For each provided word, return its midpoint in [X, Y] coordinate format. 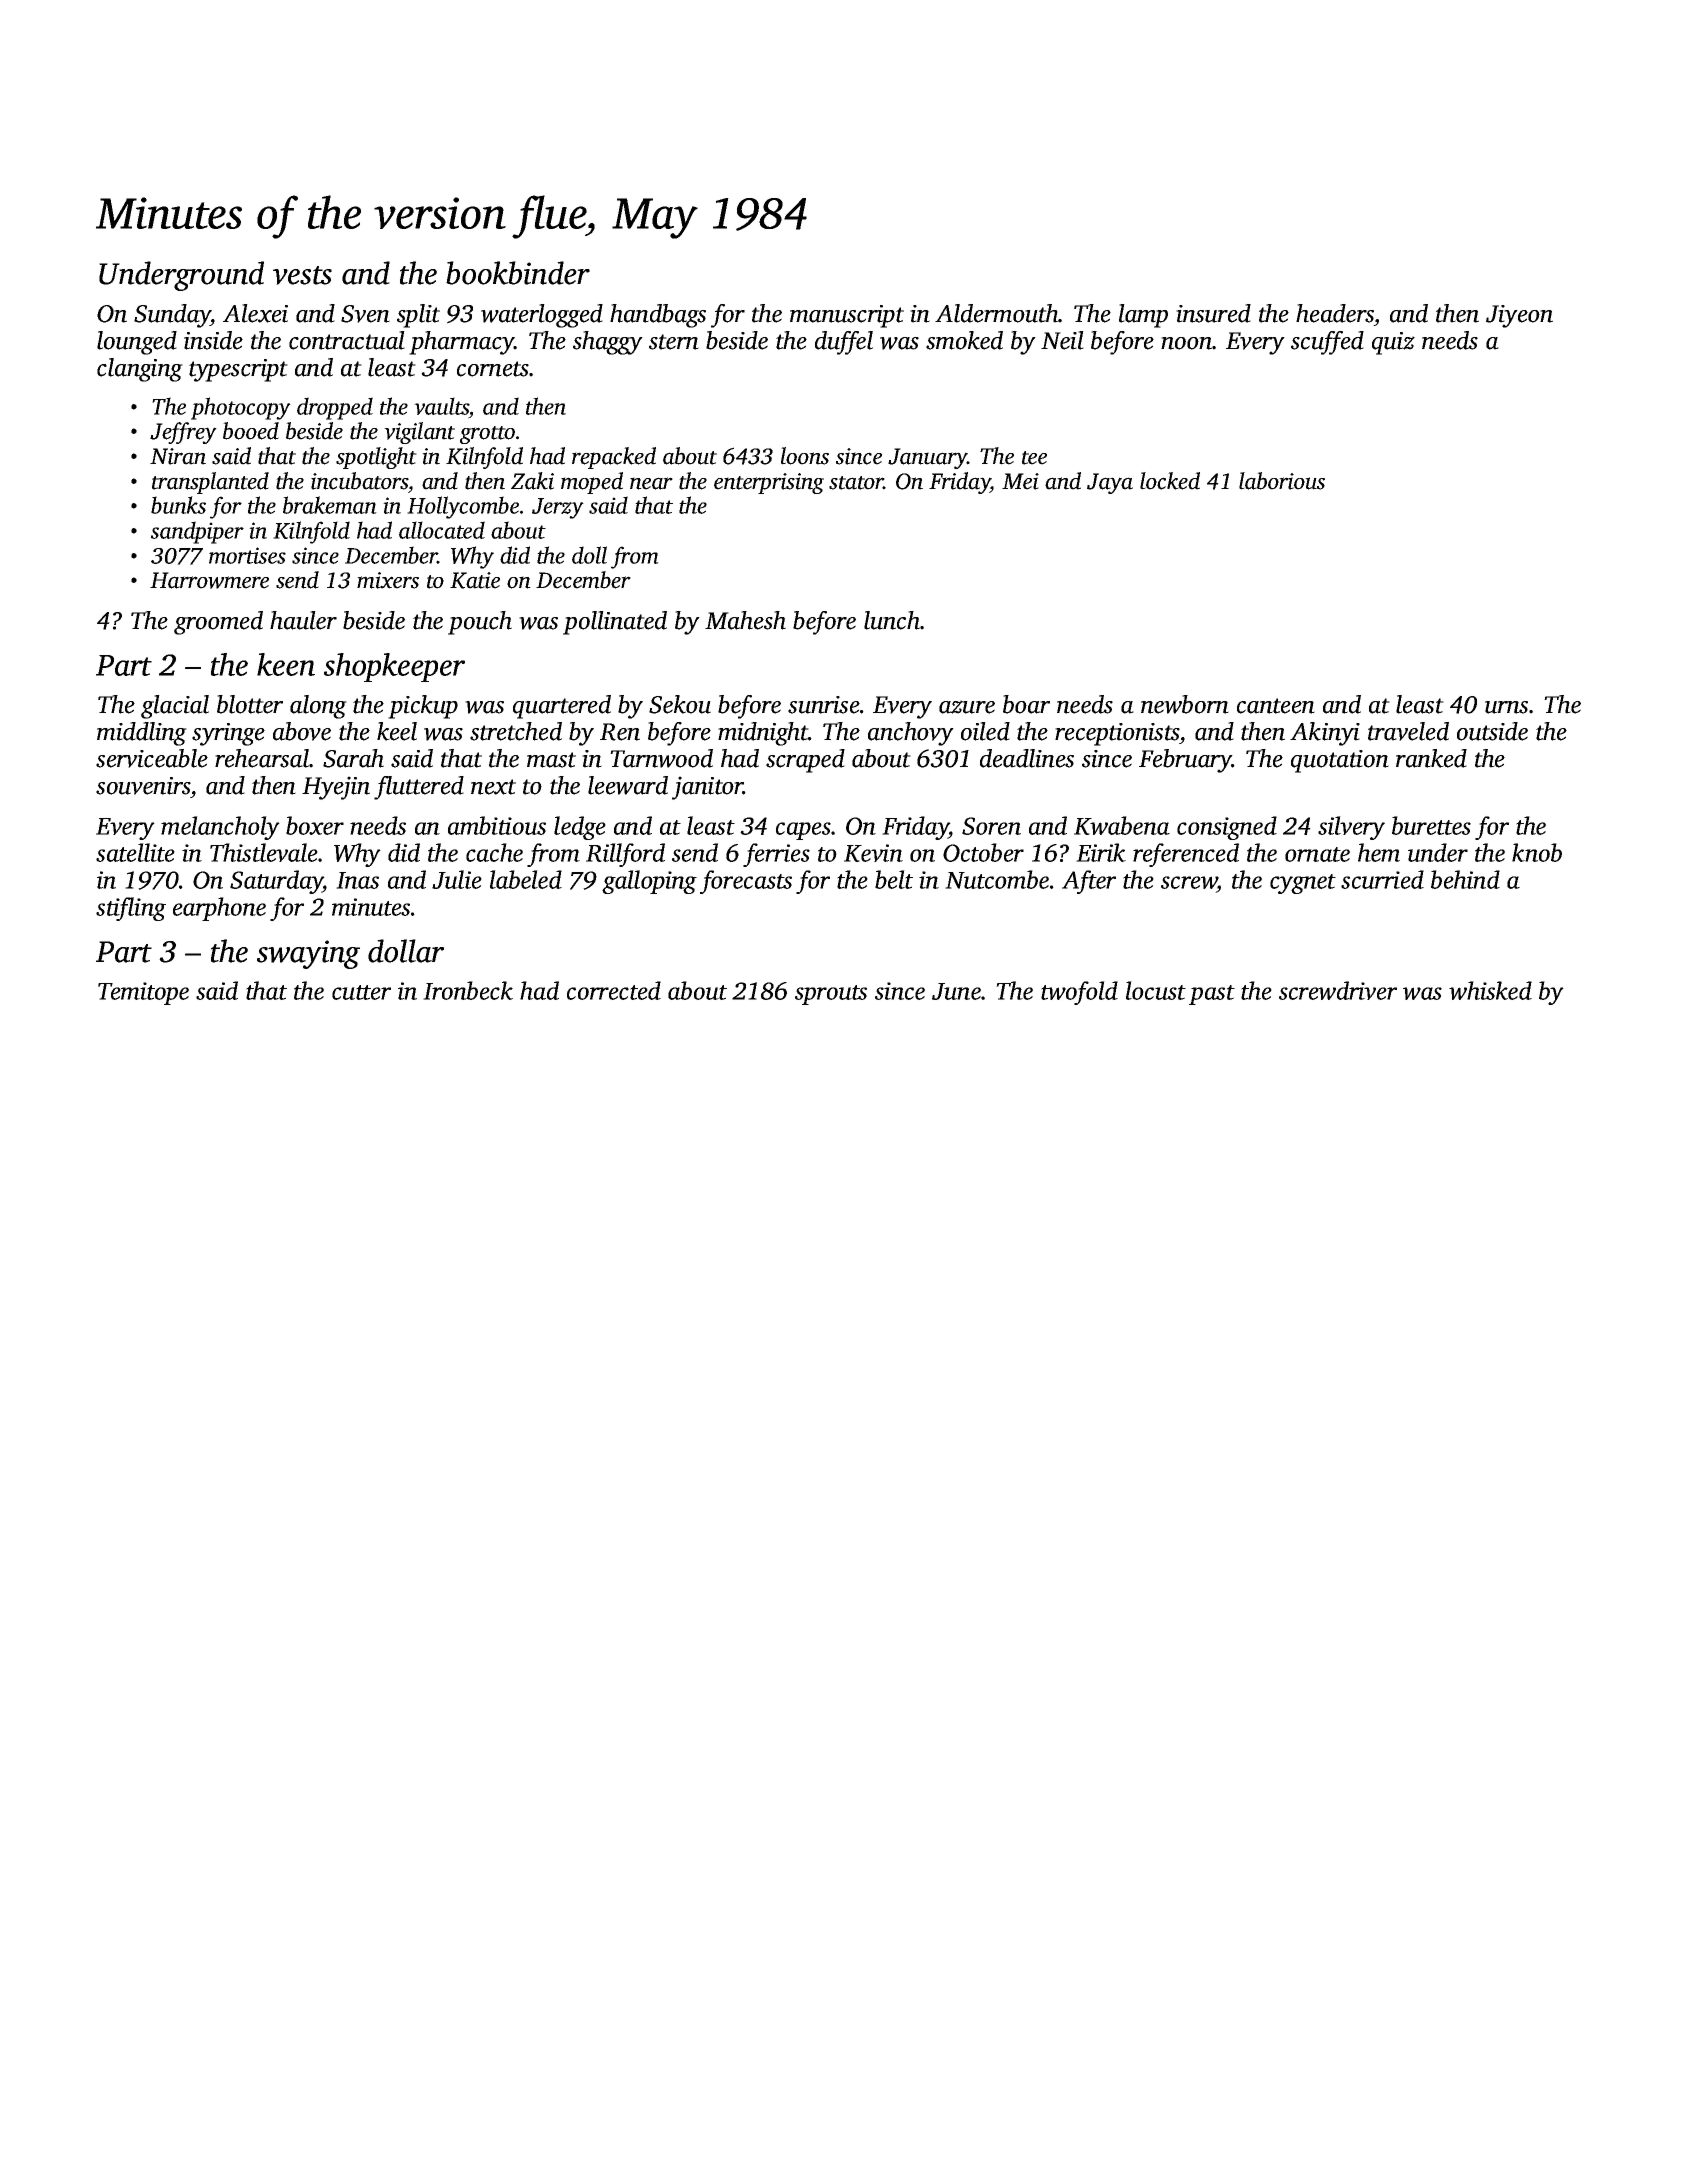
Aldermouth [997, 313]
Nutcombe [997, 879]
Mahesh [745, 620]
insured [1213, 313]
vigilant [419, 433]
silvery [1351, 828]
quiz [1393, 343]
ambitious [497, 825]
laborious [1282, 481]
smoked [964, 340]
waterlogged [542, 316]
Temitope [143, 993]
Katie [475, 580]
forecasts [746, 882]
